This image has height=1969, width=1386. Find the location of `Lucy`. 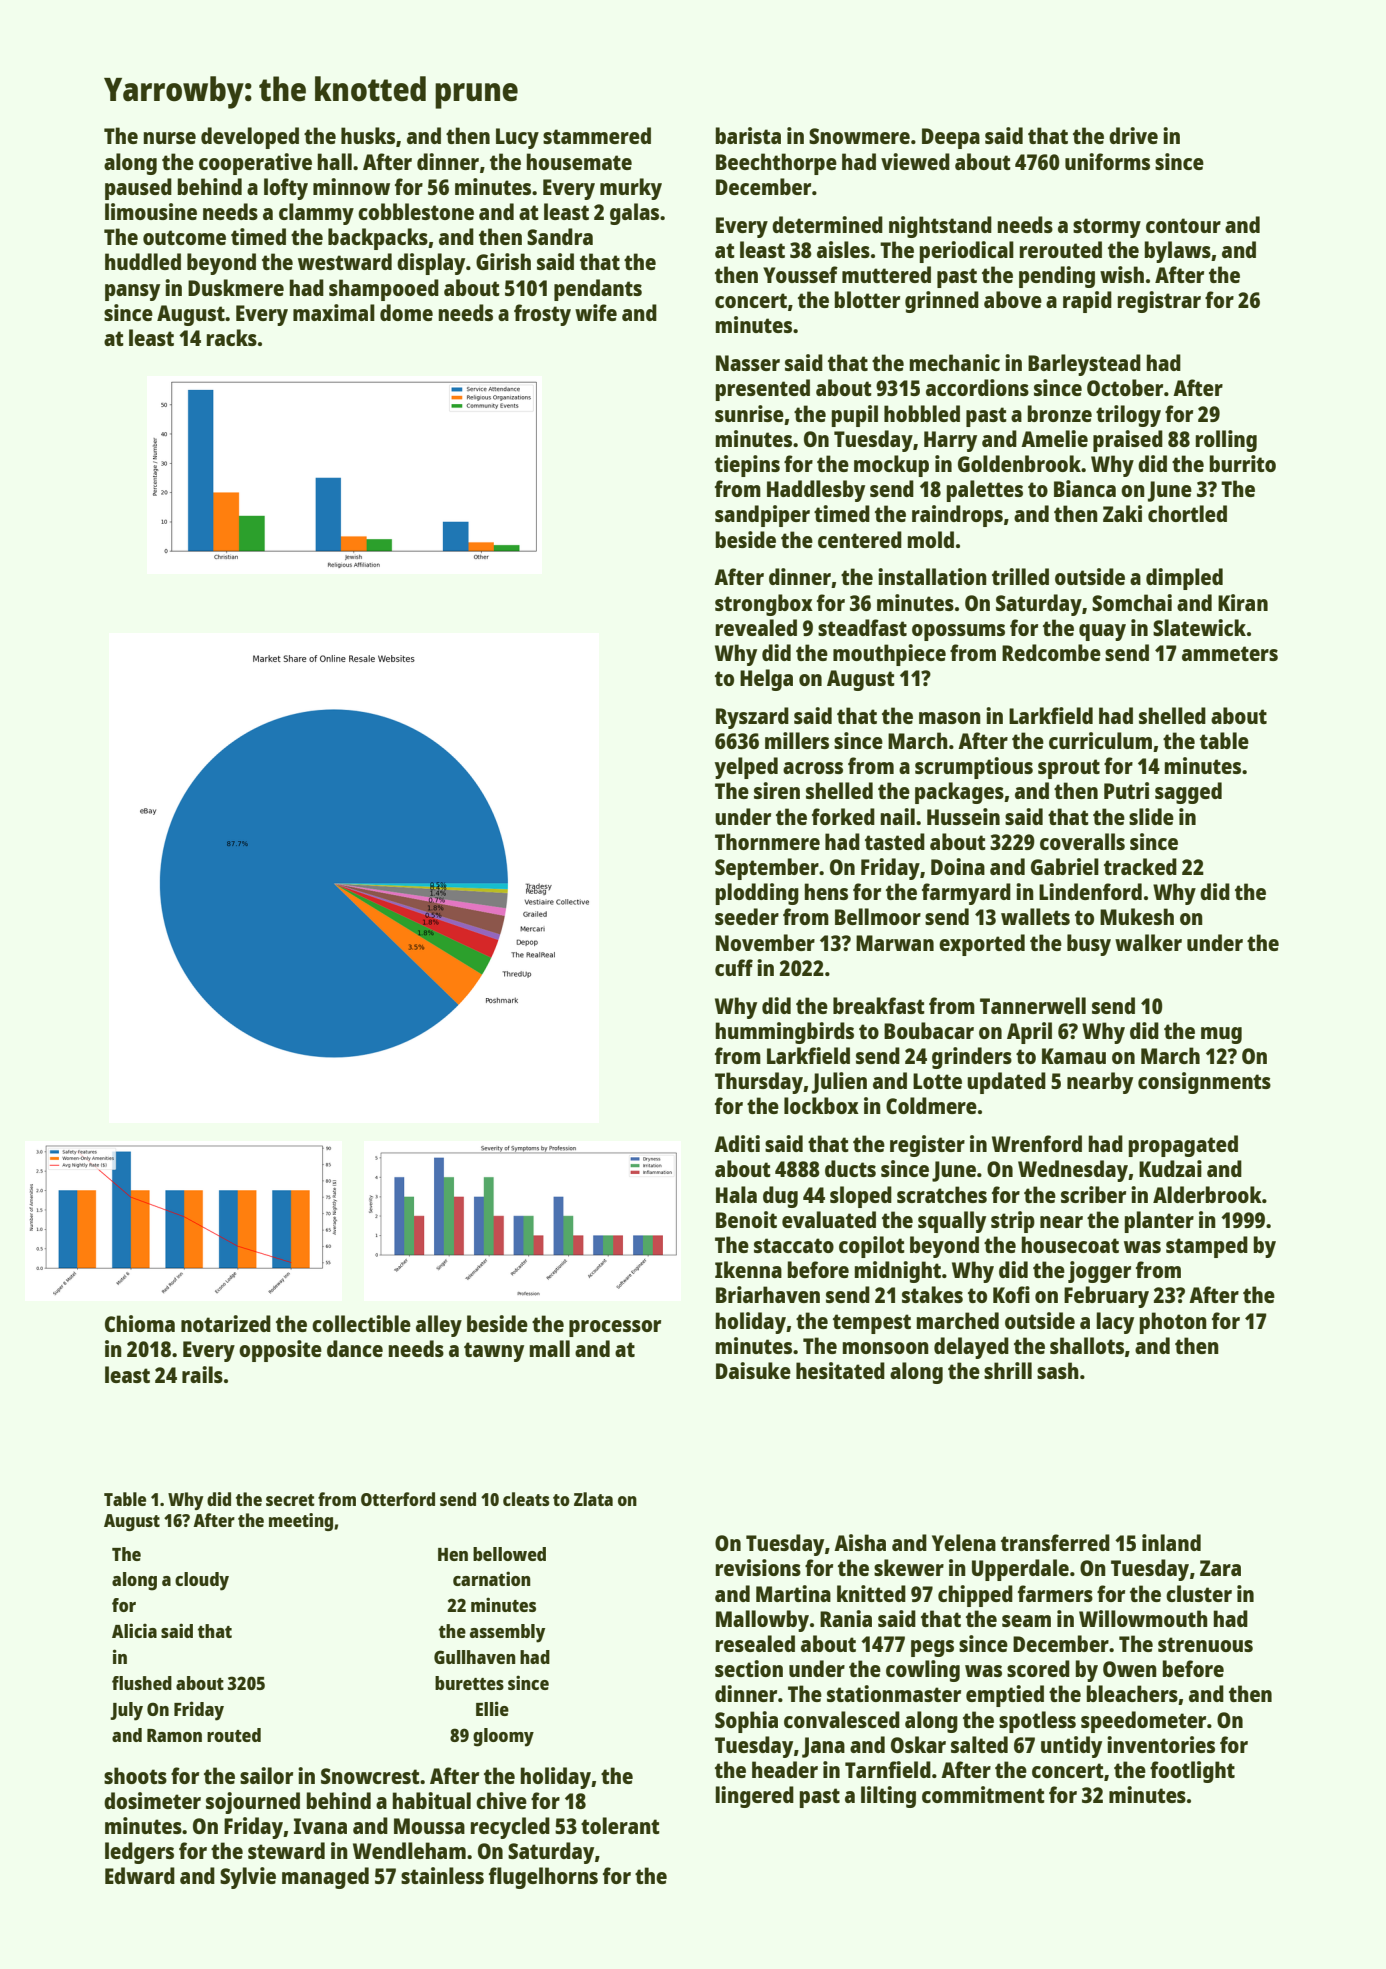

Lucy is located at coordinates (517, 138).
